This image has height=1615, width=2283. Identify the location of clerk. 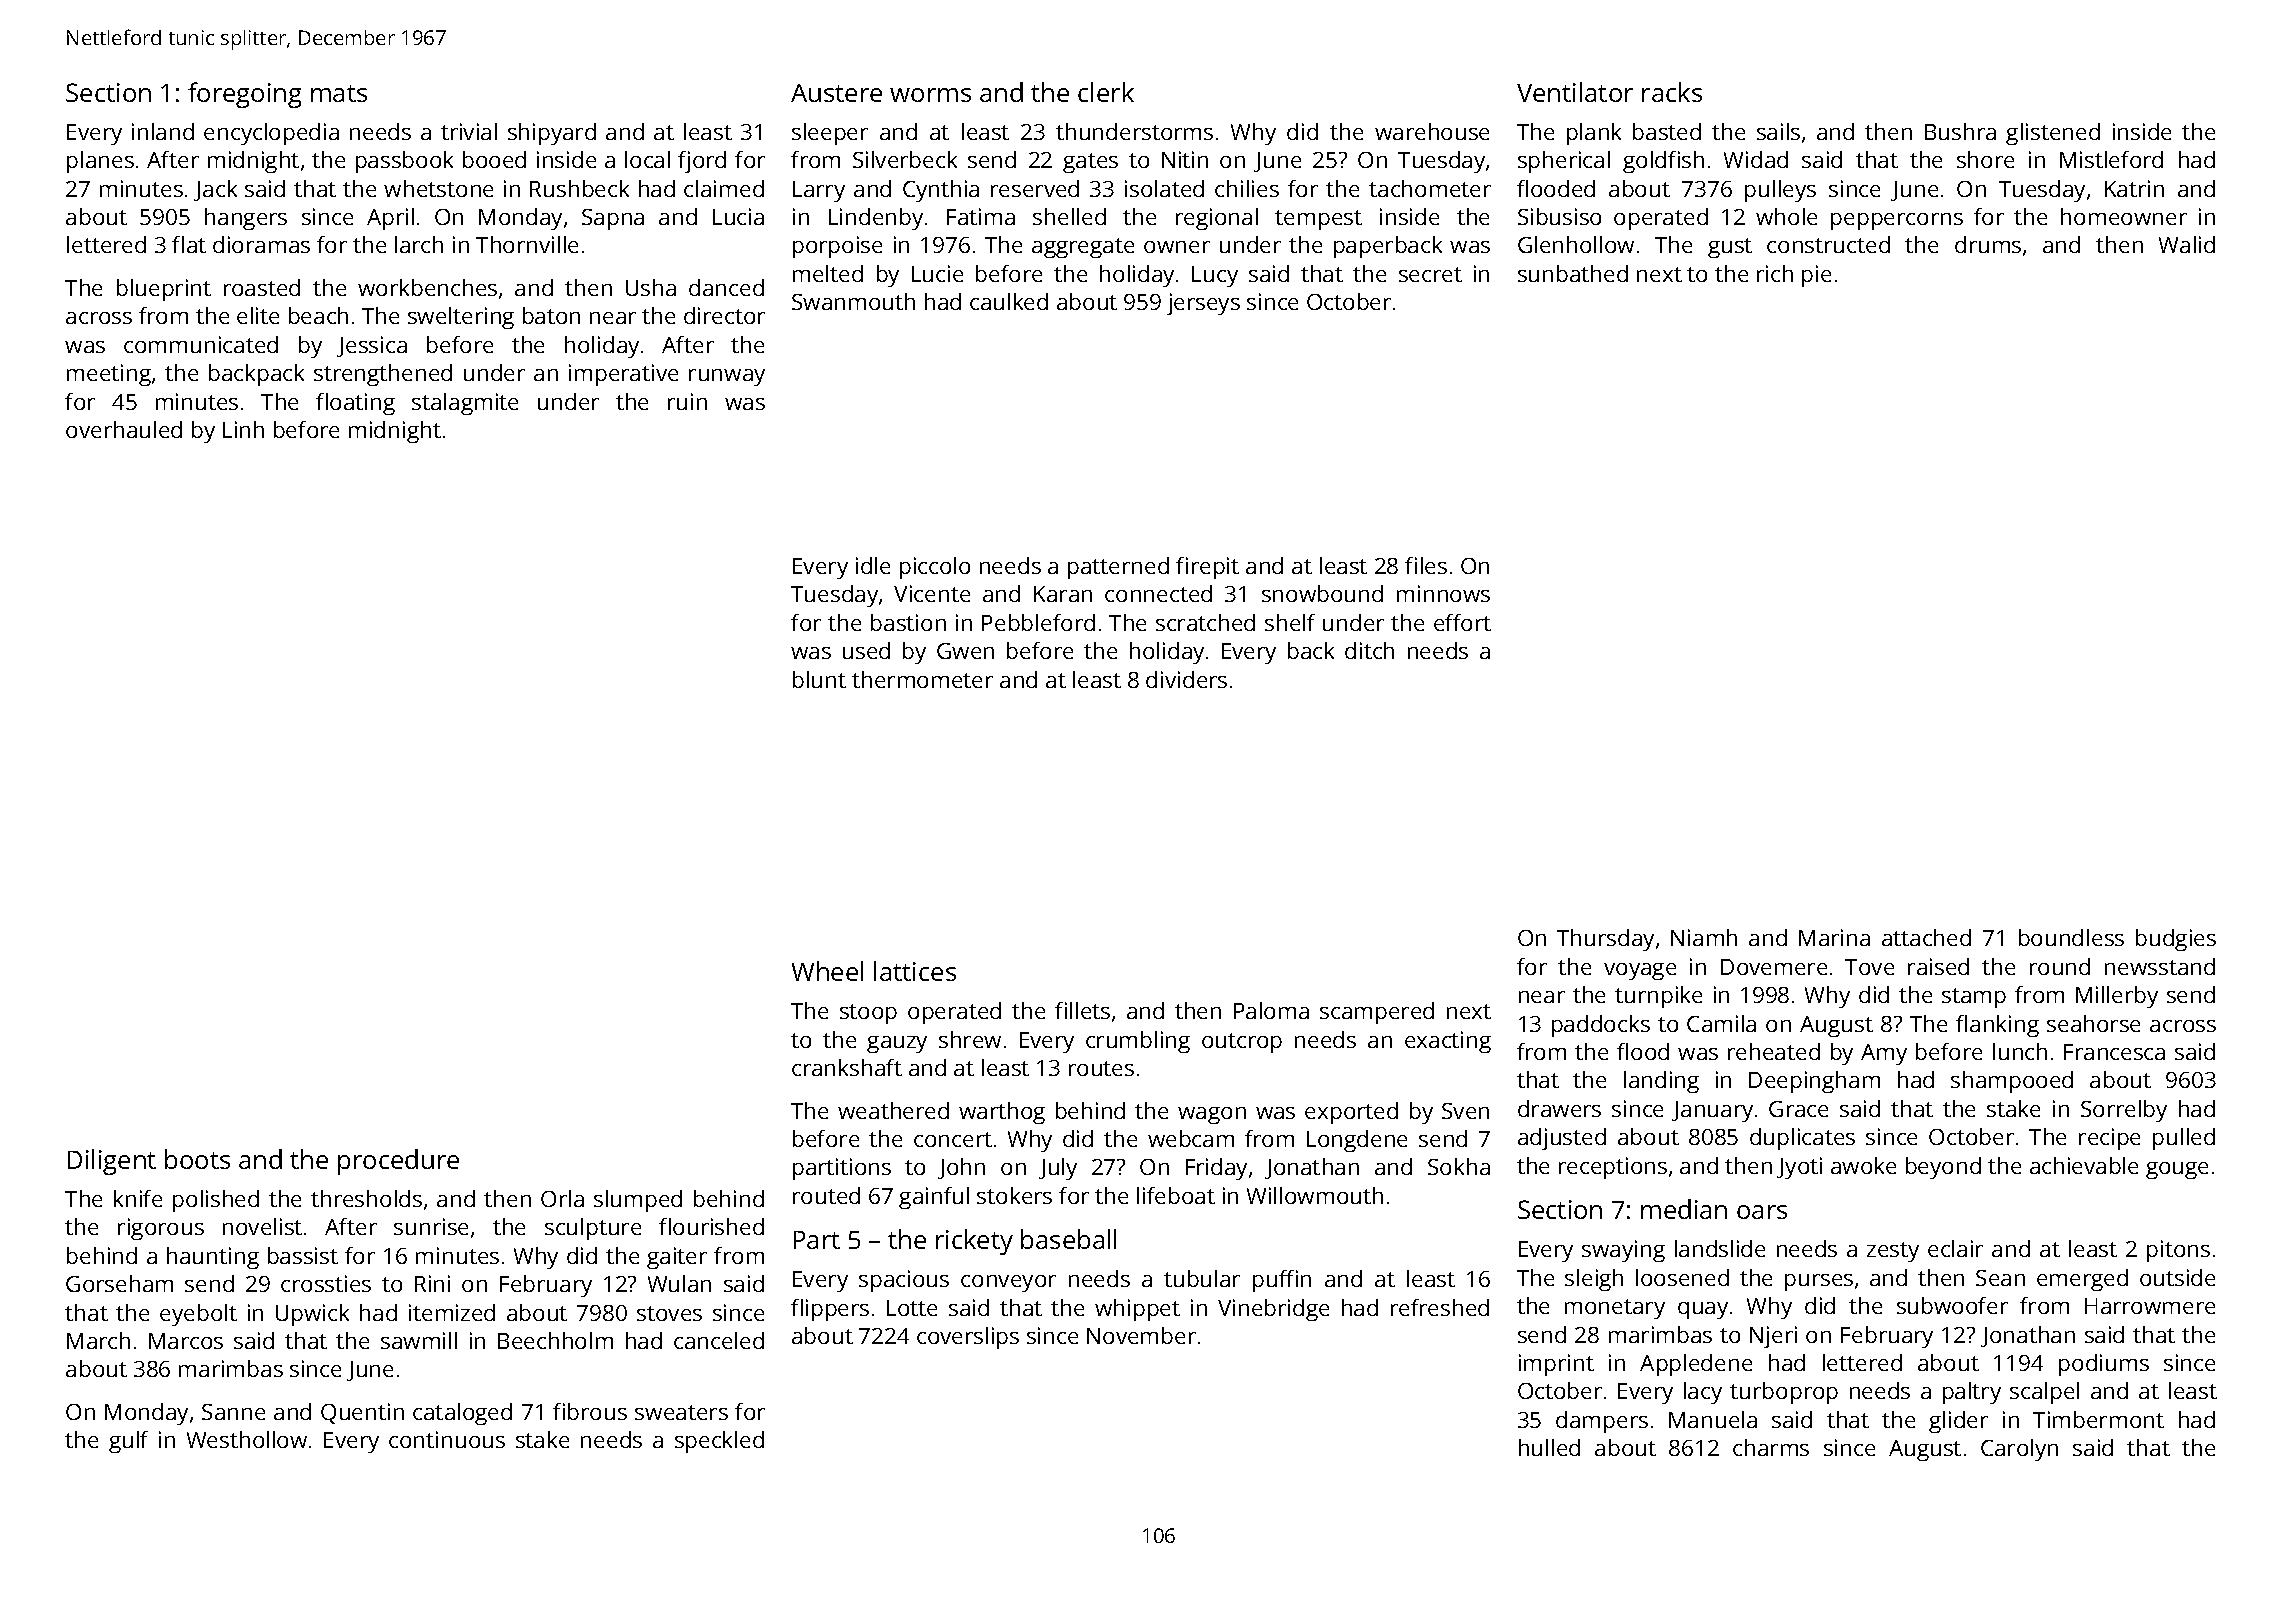
(1106, 92).
